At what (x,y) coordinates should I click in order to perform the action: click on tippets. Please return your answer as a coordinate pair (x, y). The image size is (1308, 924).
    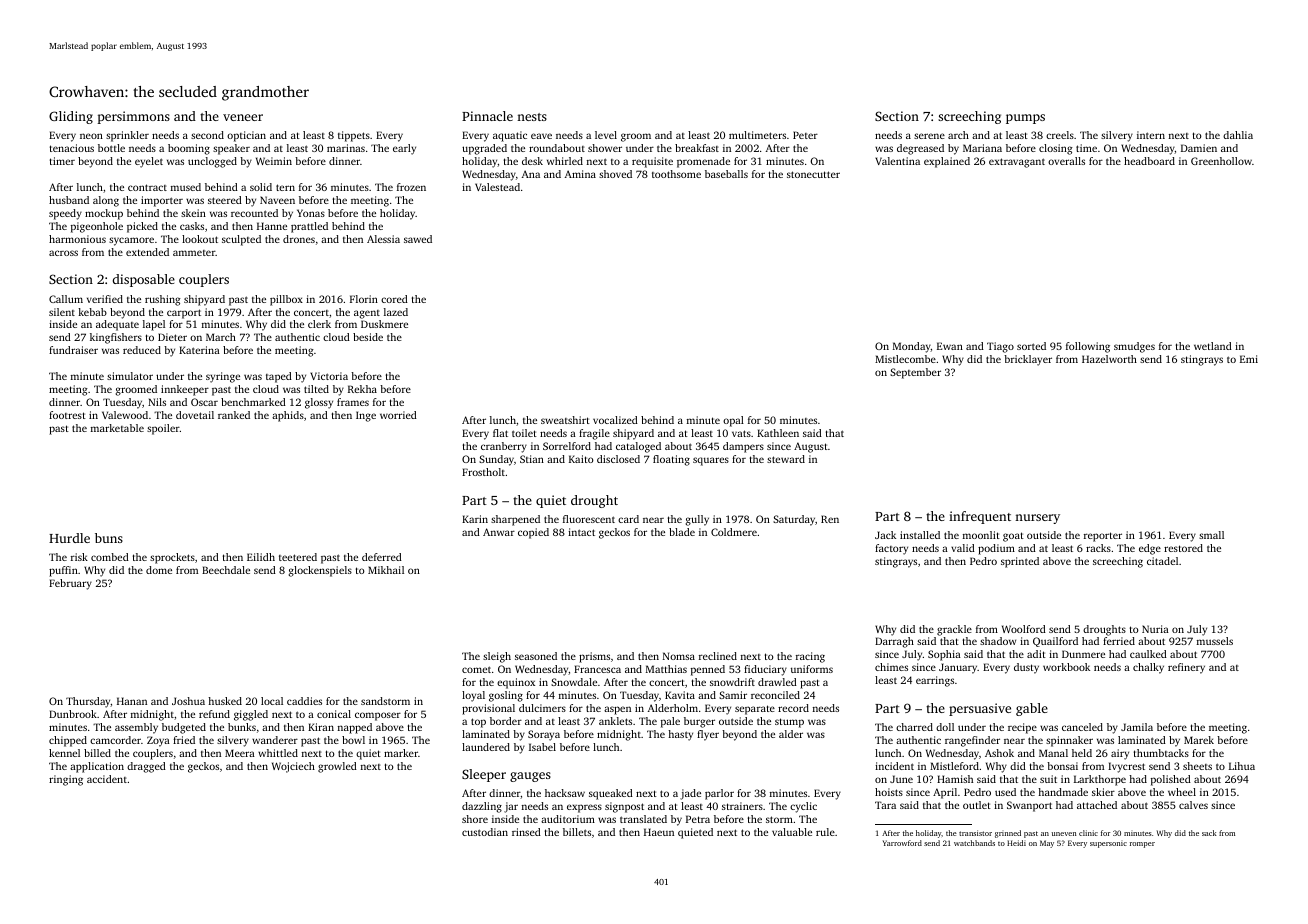
    Looking at the image, I should click on (354, 136).
